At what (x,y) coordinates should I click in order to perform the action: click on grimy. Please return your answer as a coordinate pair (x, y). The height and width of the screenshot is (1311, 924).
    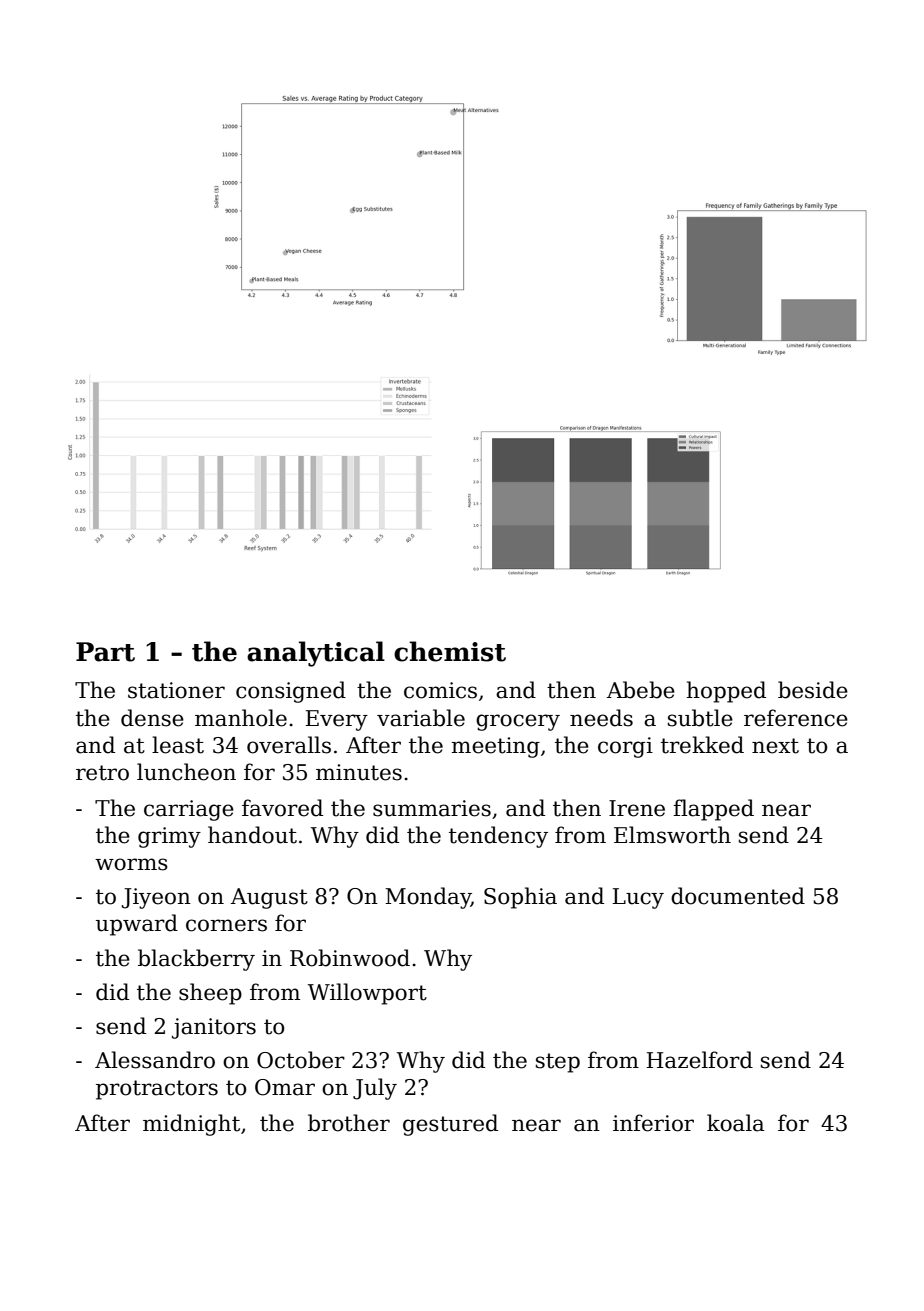
    Looking at the image, I should click on (169, 837).
